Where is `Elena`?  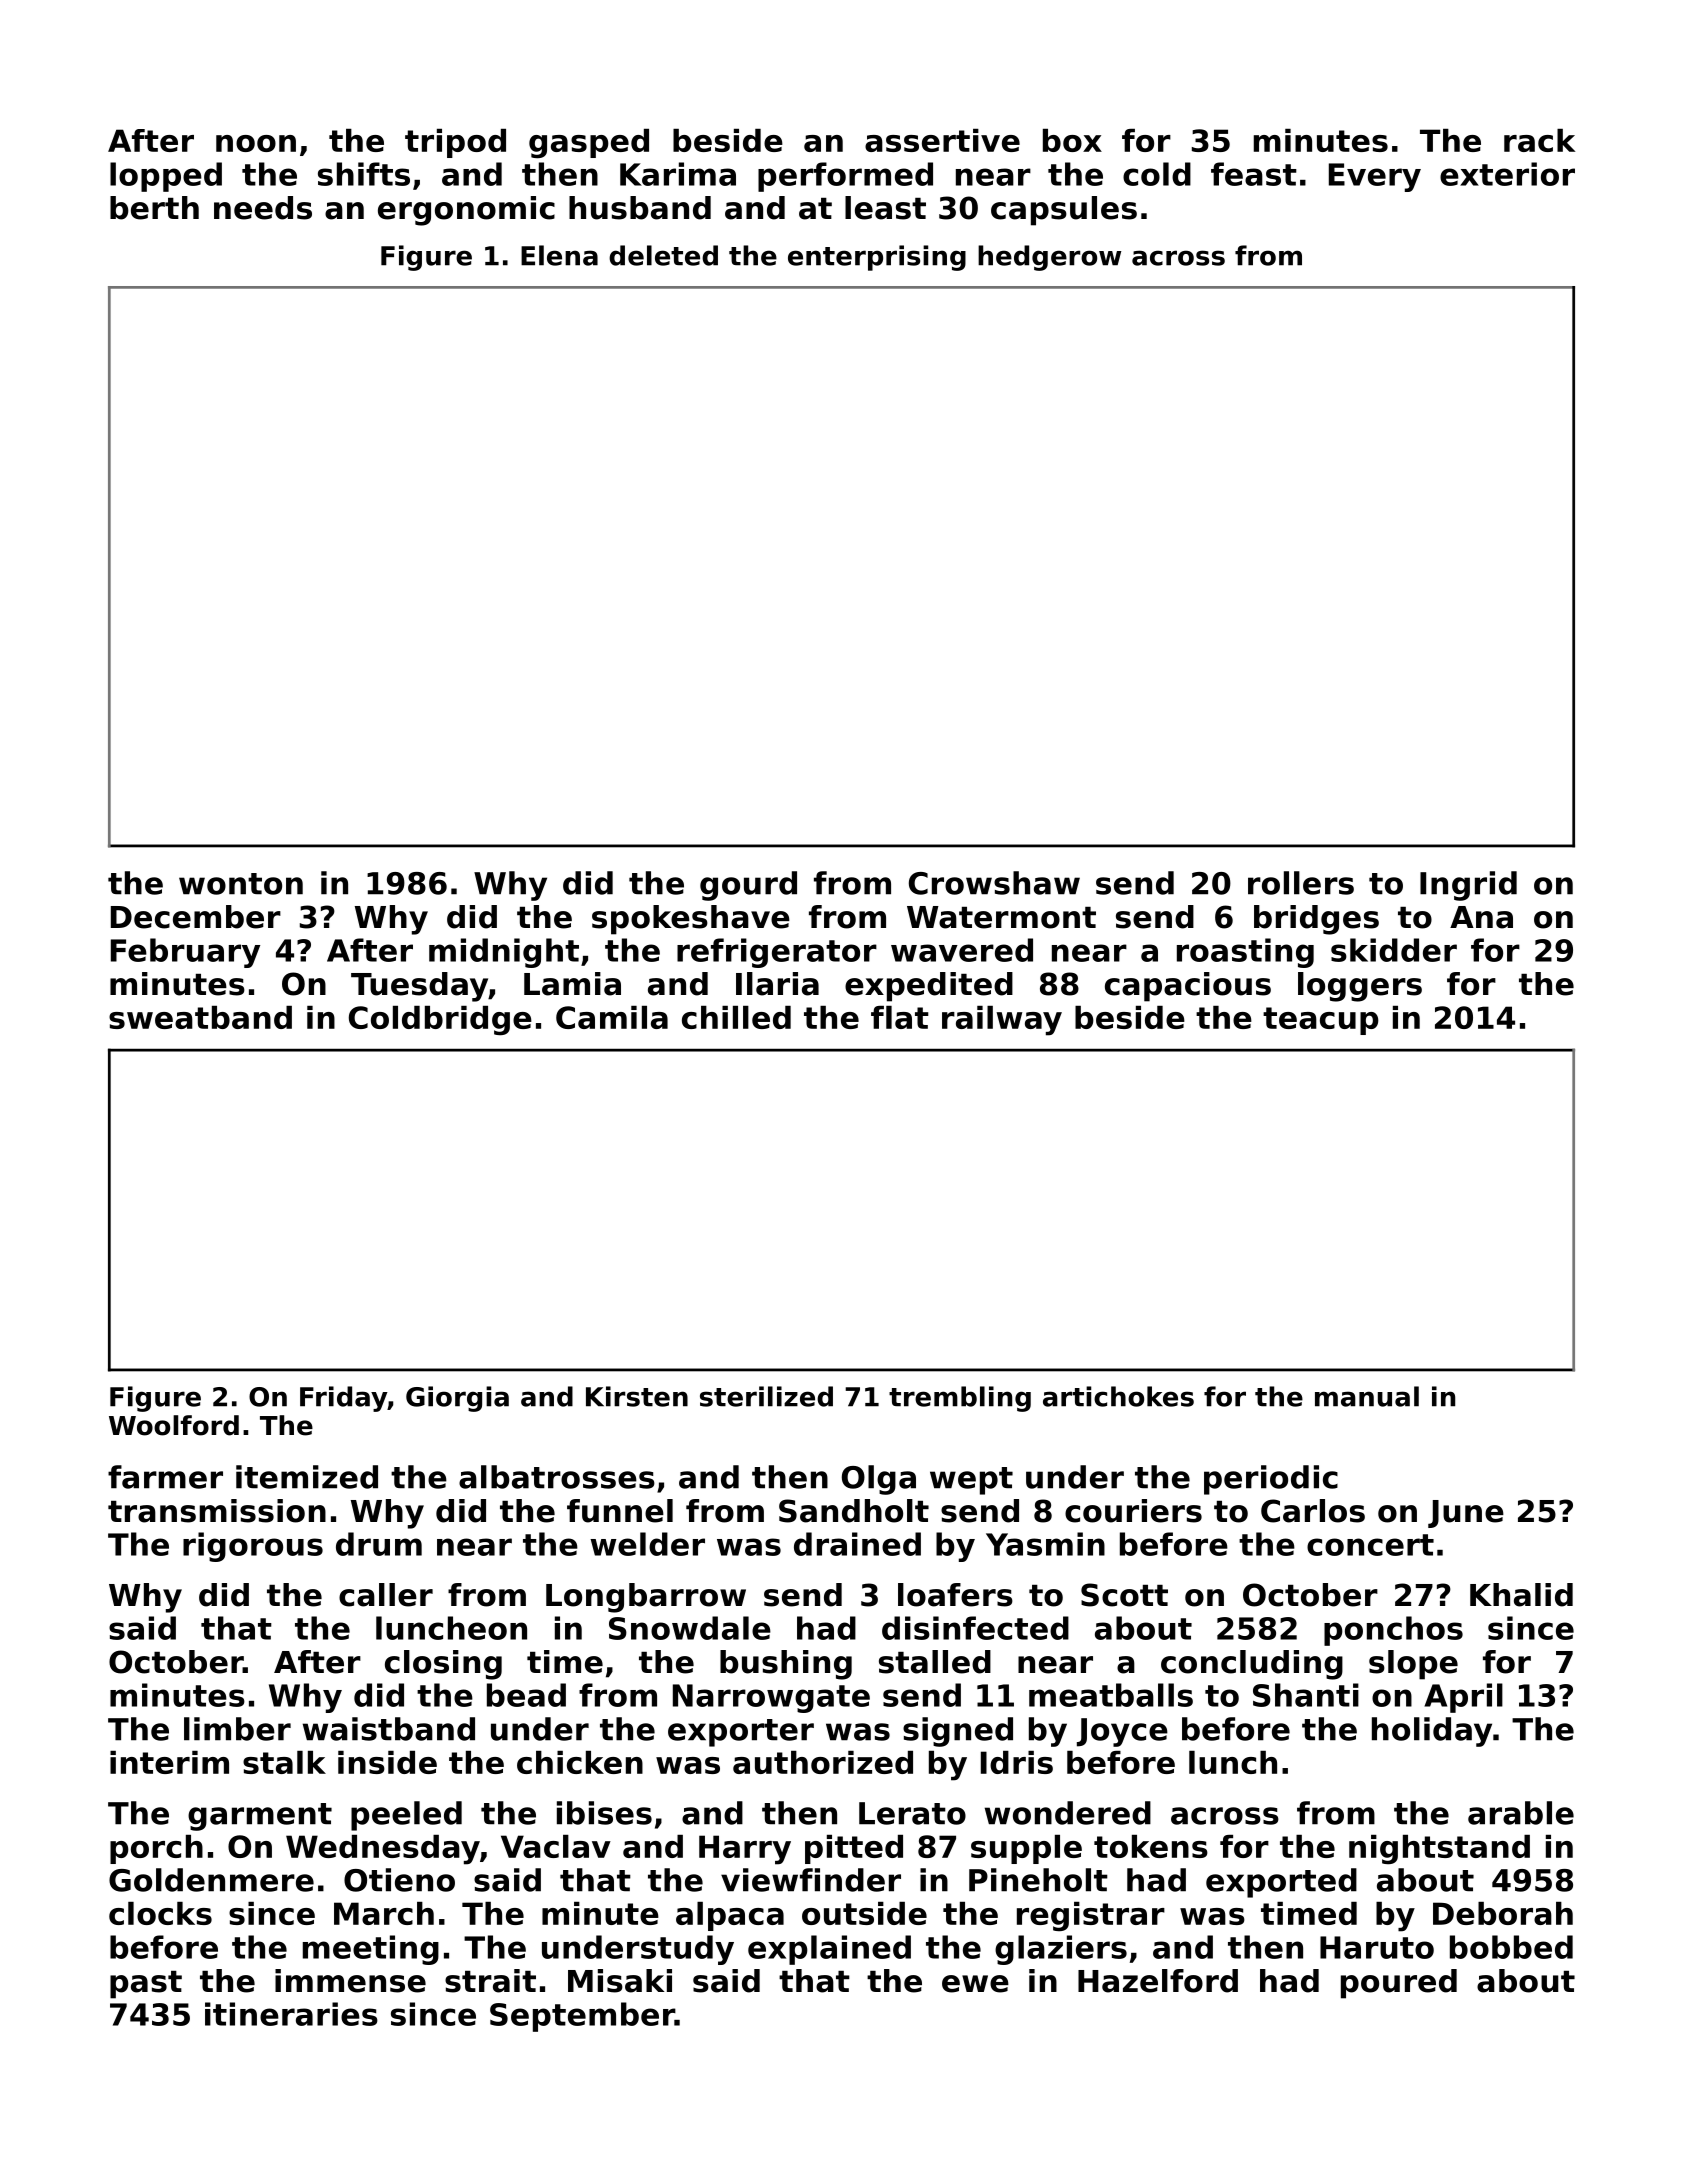
Elena is located at coordinates (559, 255).
